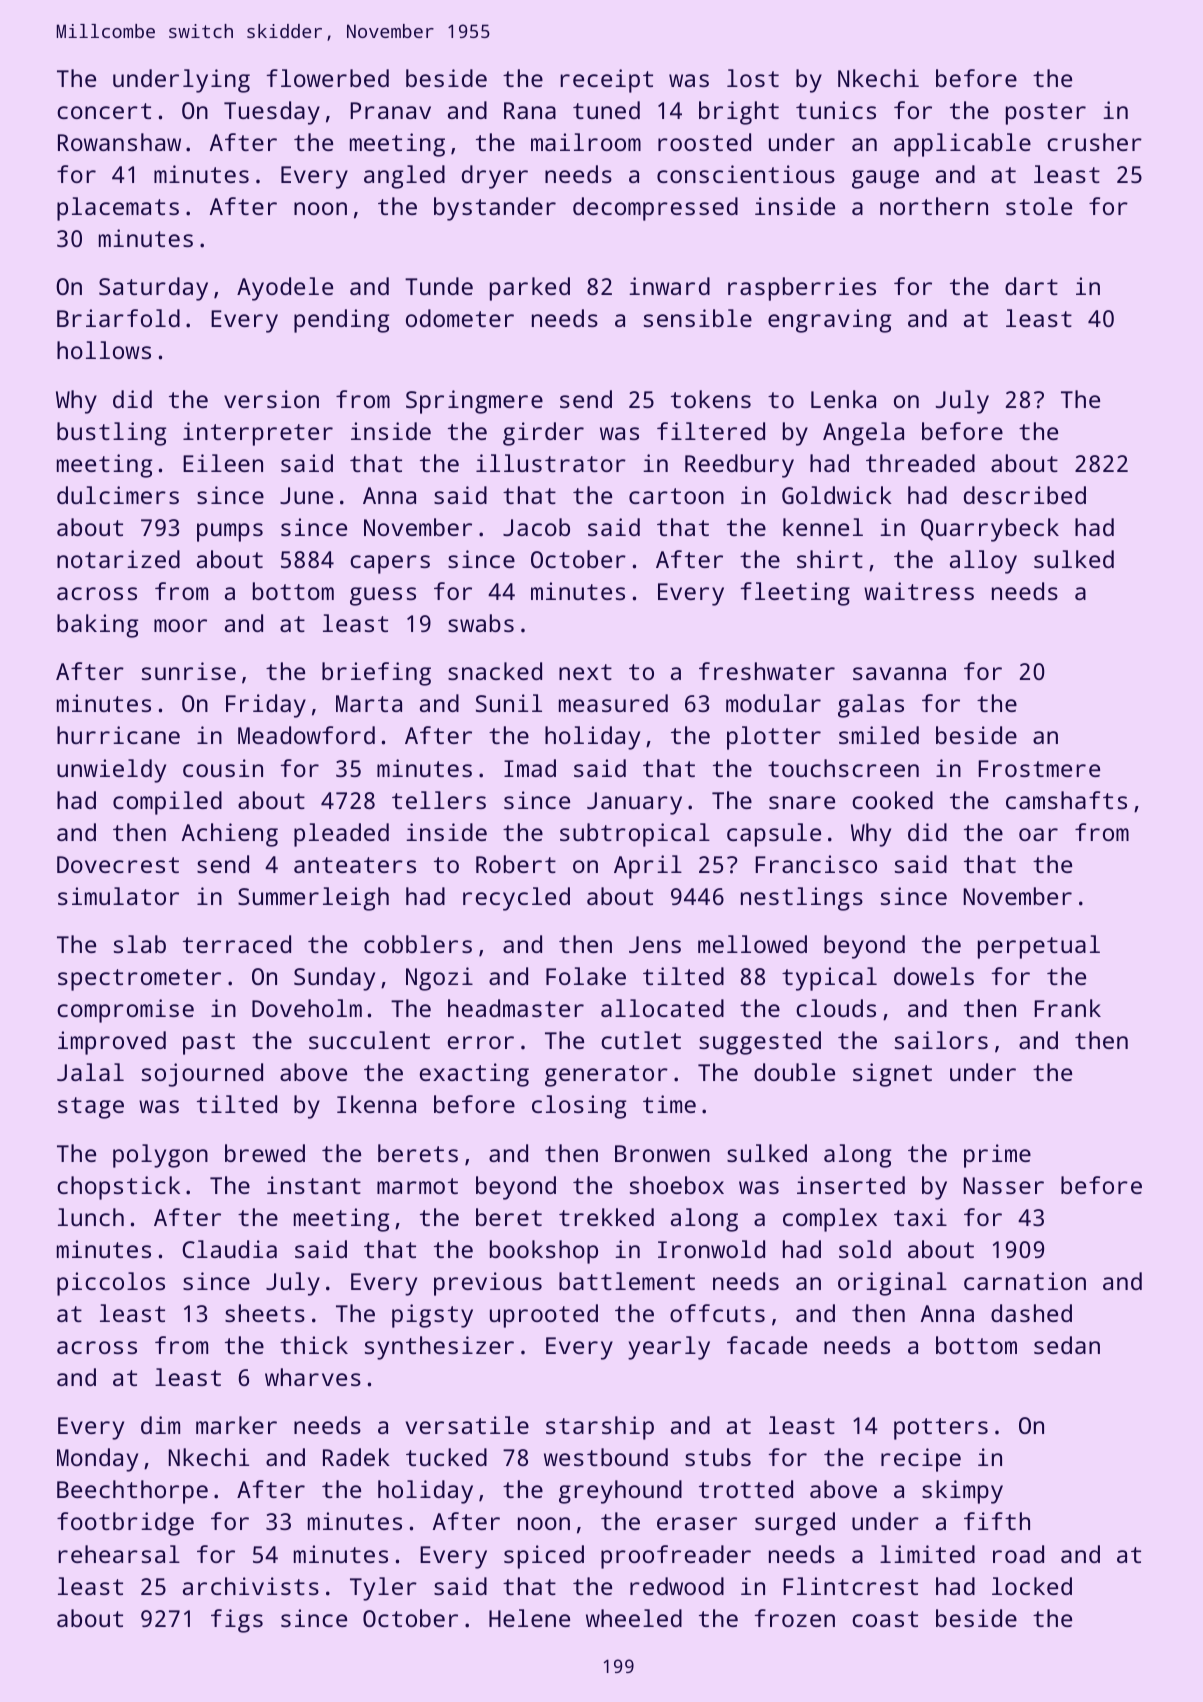 The image size is (1203, 1702). I want to click on figs, so click(237, 1621).
